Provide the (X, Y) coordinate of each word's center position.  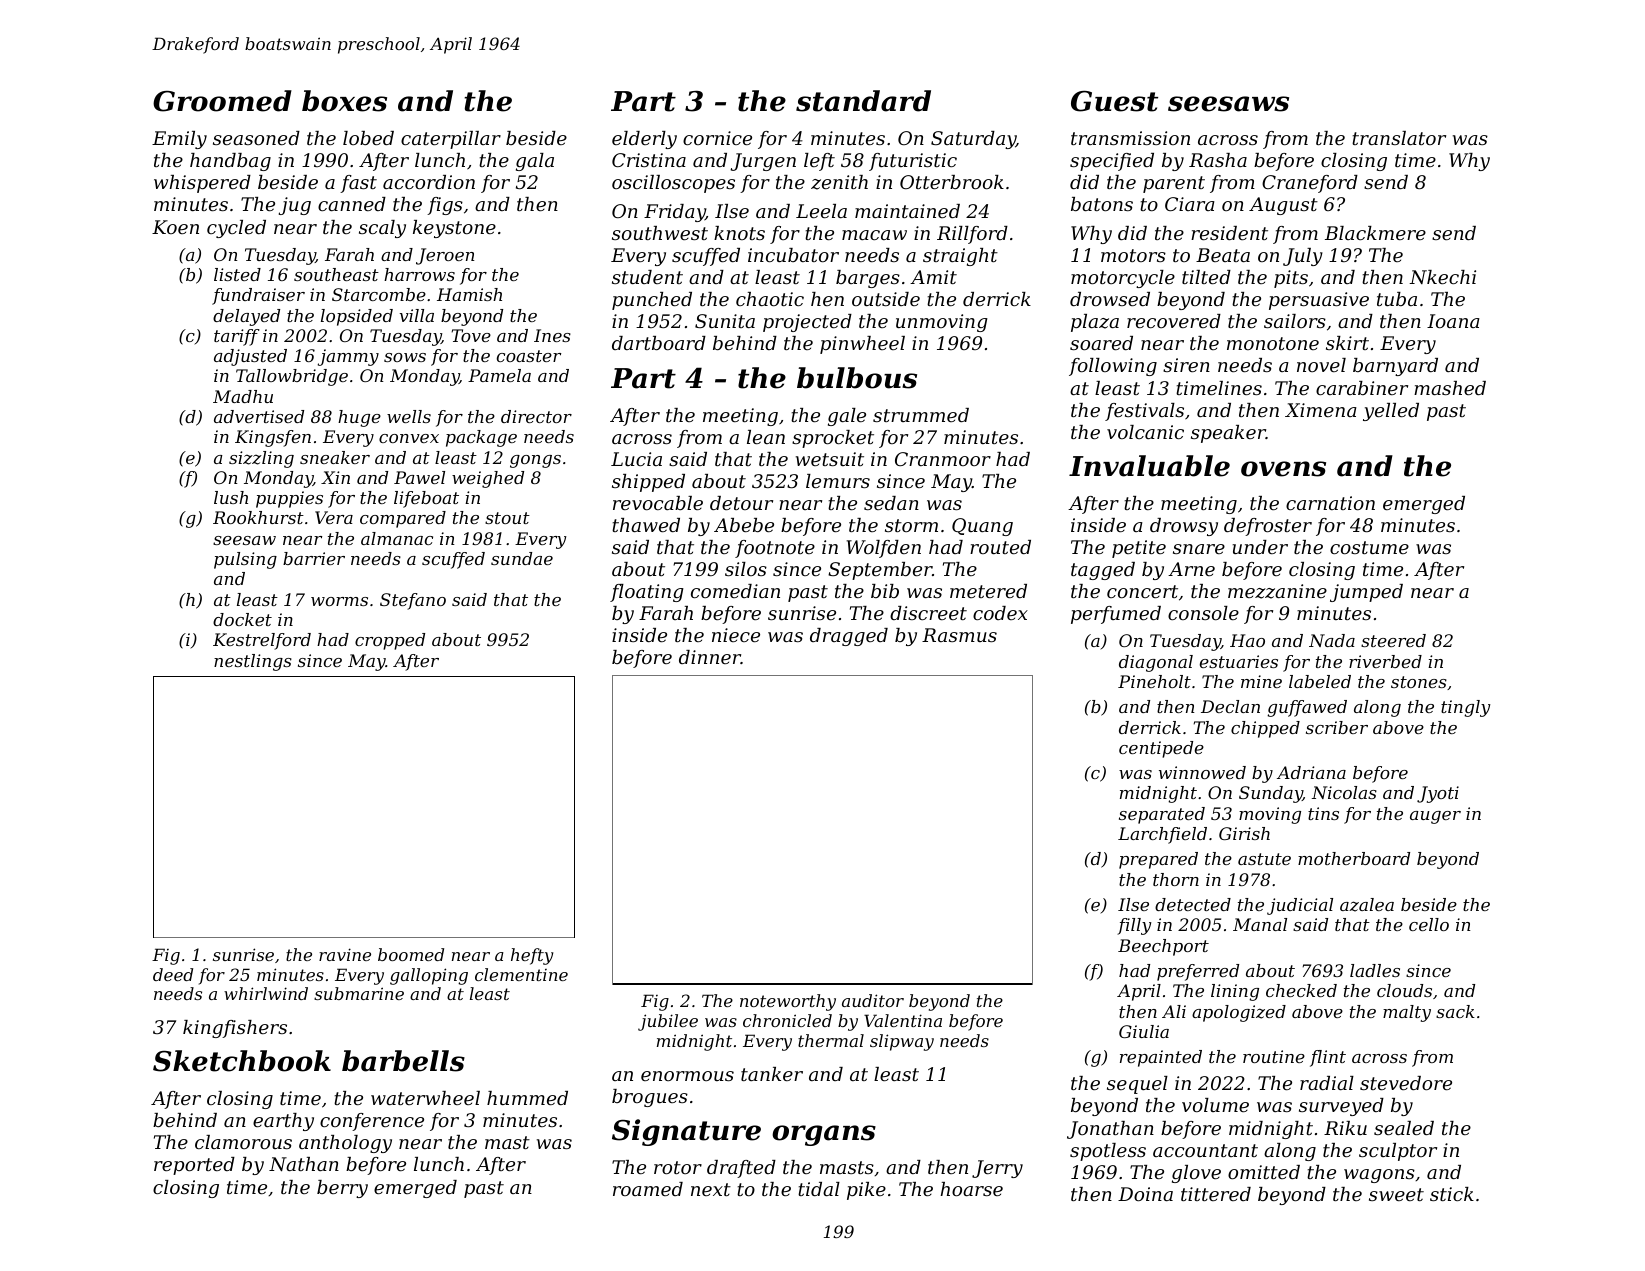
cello (1429, 924)
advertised (259, 416)
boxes (344, 101)
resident (1229, 233)
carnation (1330, 503)
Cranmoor (943, 459)
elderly (644, 140)
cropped (390, 641)
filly (1134, 926)
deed (173, 974)
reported (194, 1166)
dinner (710, 657)
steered (1393, 640)
